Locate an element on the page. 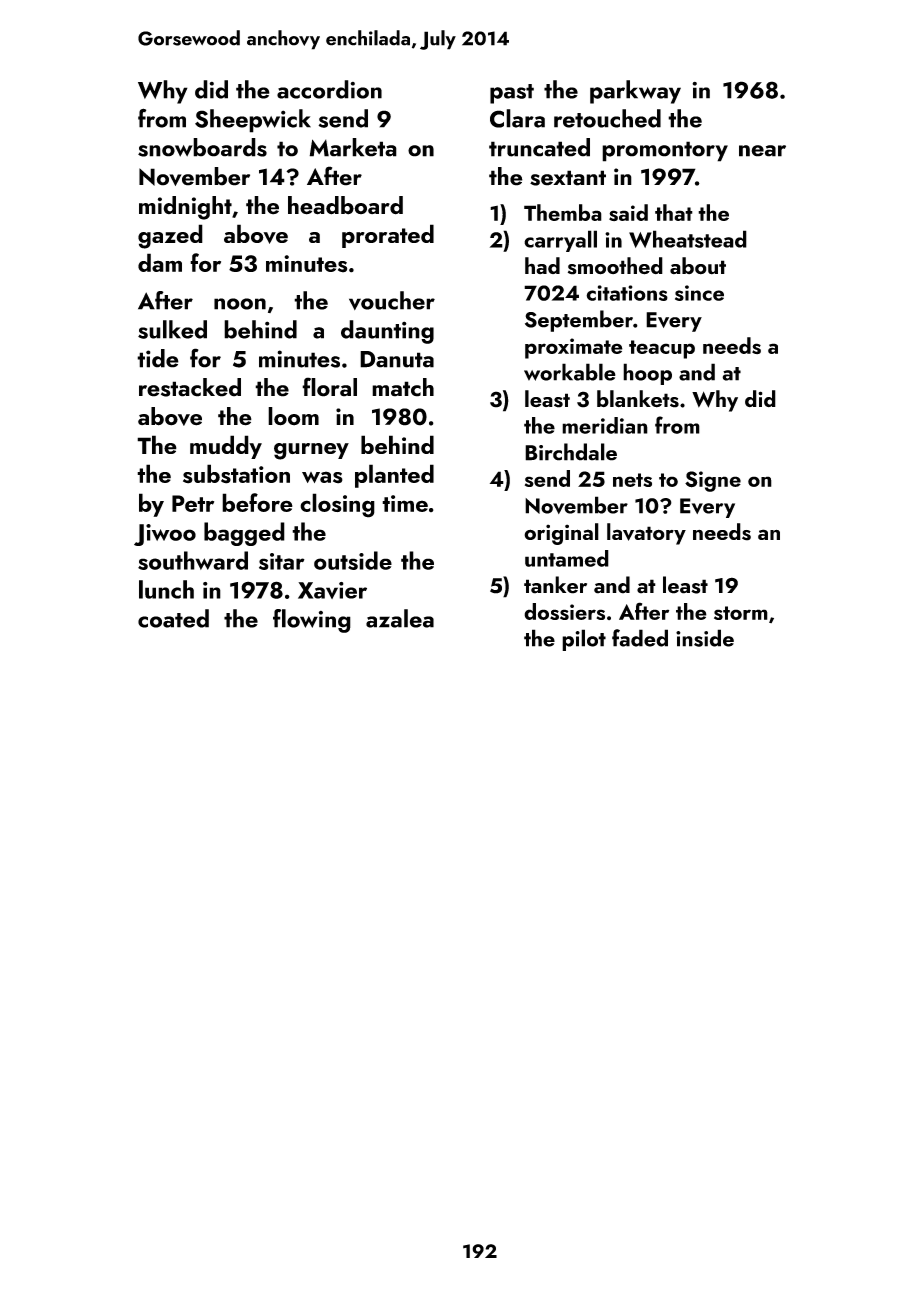 The height and width of the page is (1311, 924). muddy is located at coordinates (226, 447).
